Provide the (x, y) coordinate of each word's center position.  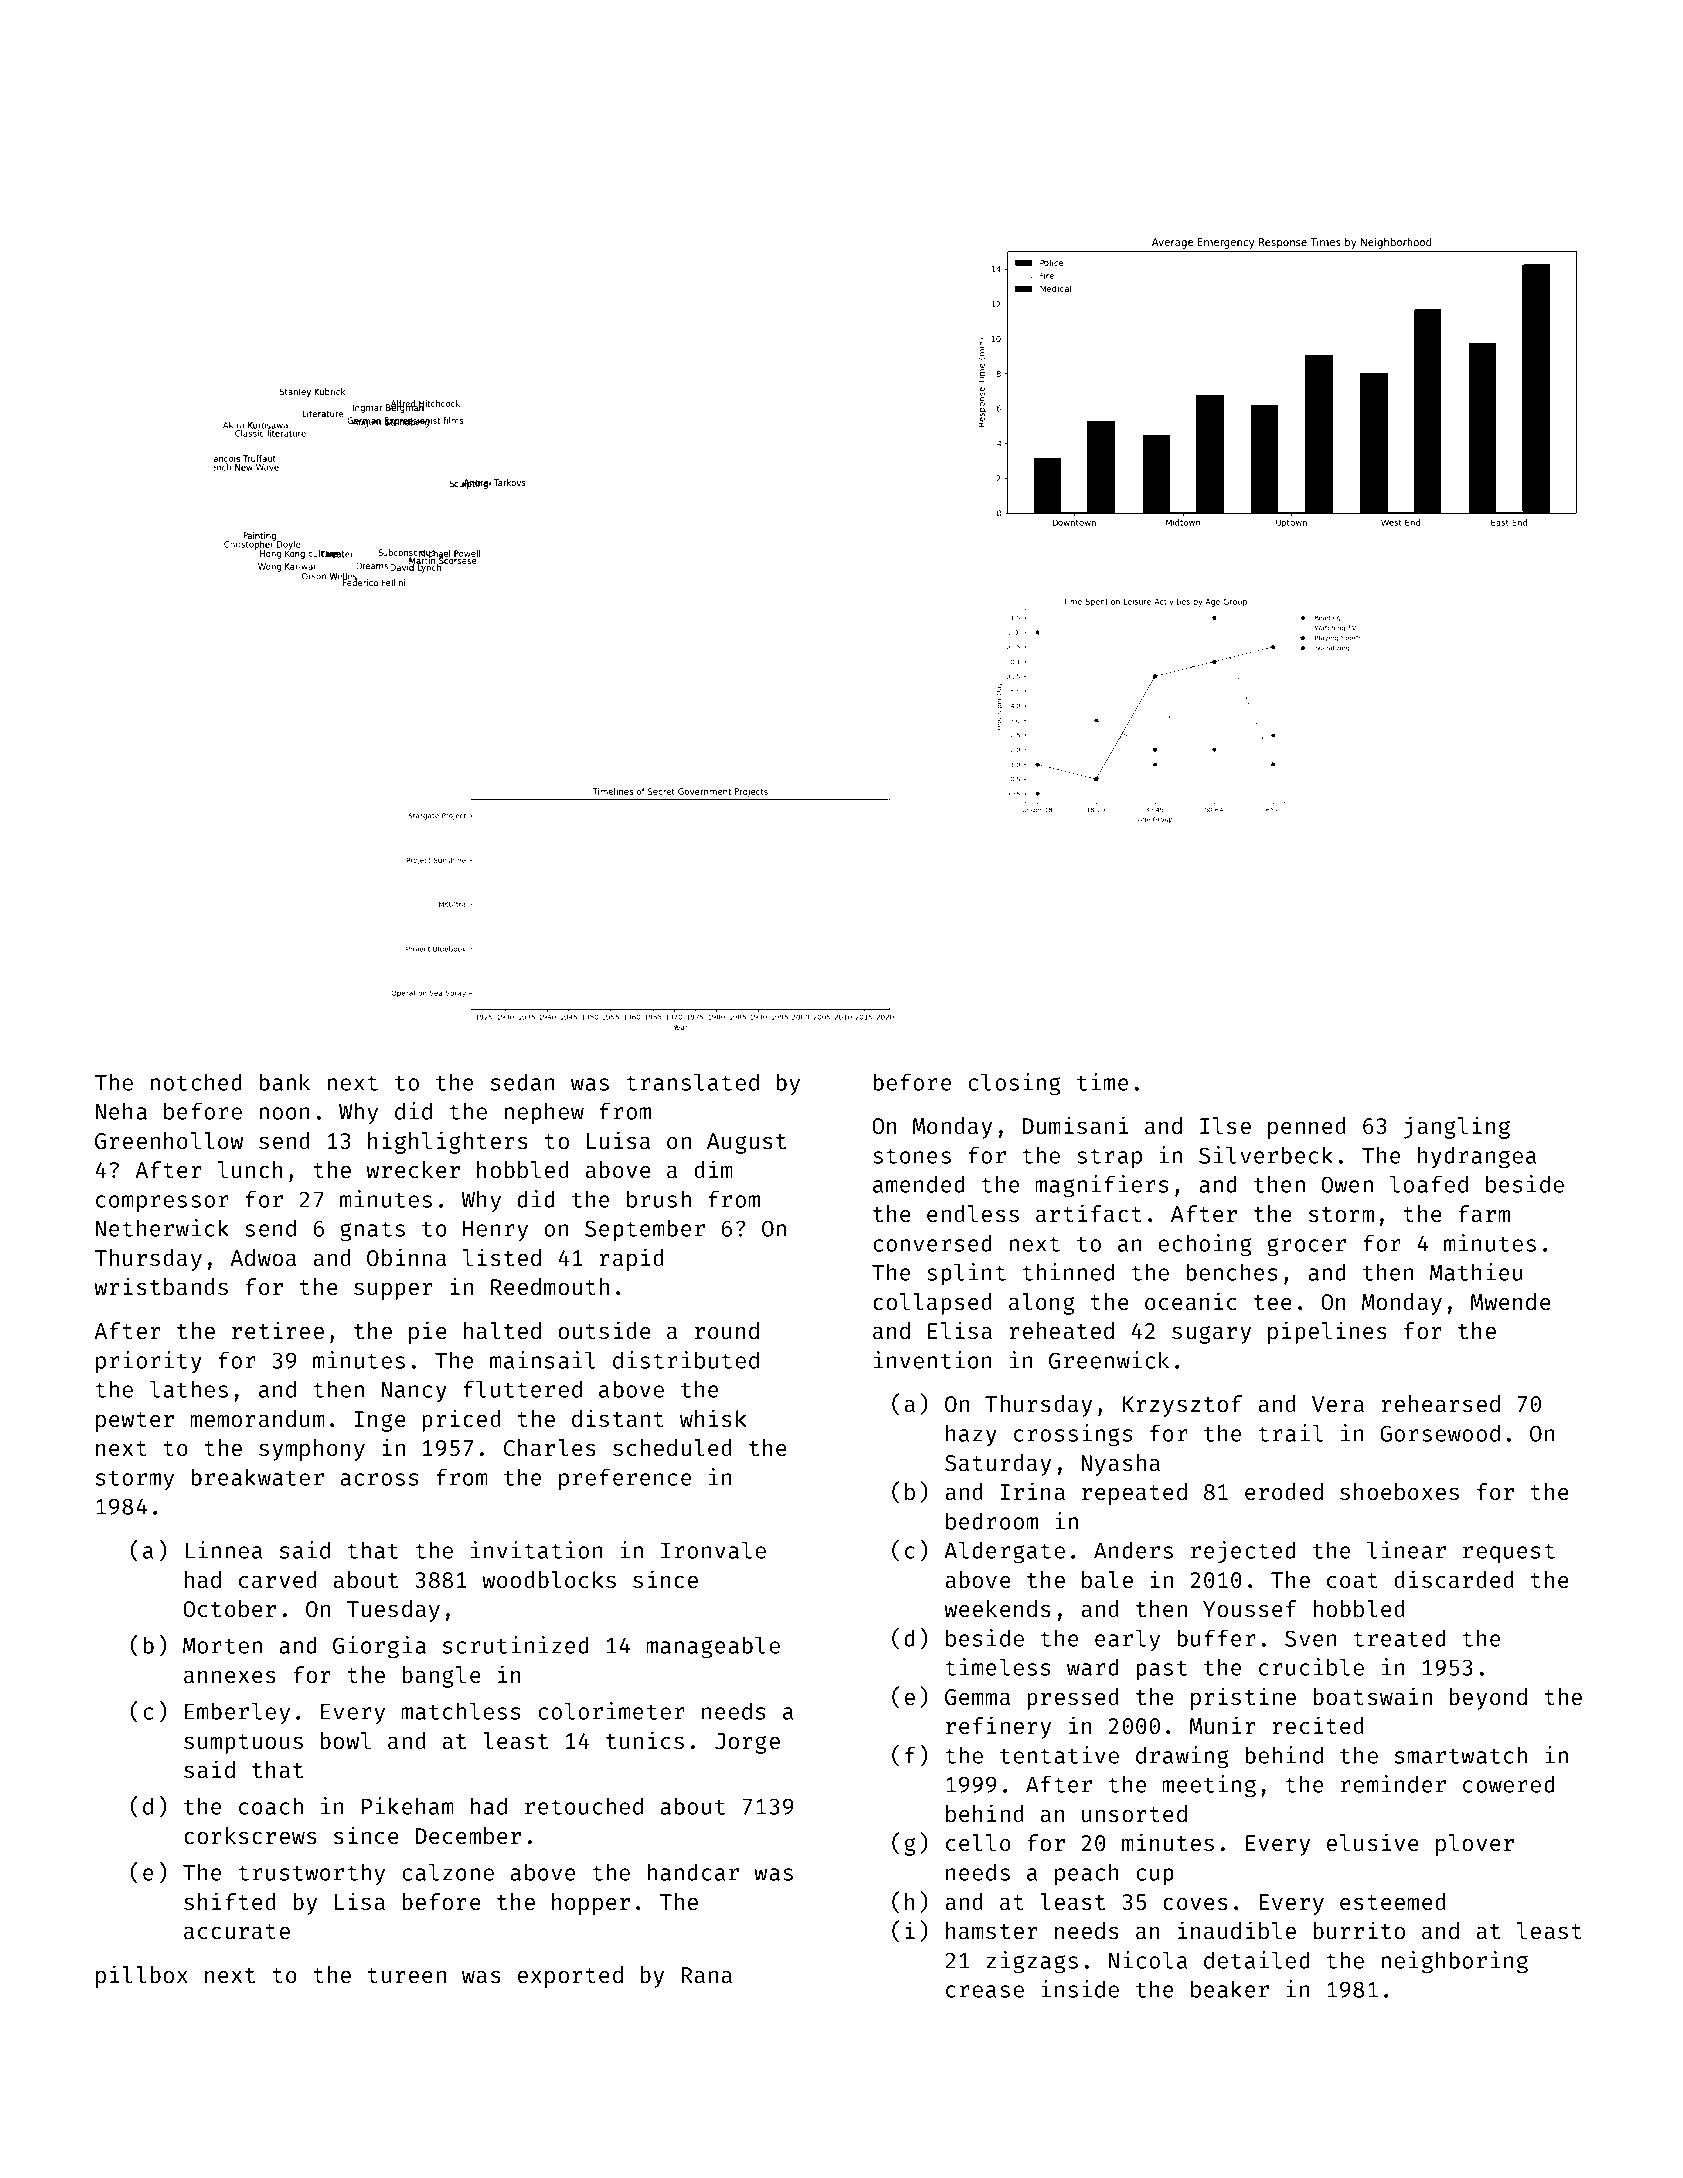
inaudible (1237, 1930)
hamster (992, 1930)
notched (196, 1082)
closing (1014, 1084)
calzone (448, 1872)
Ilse (1225, 1125)
